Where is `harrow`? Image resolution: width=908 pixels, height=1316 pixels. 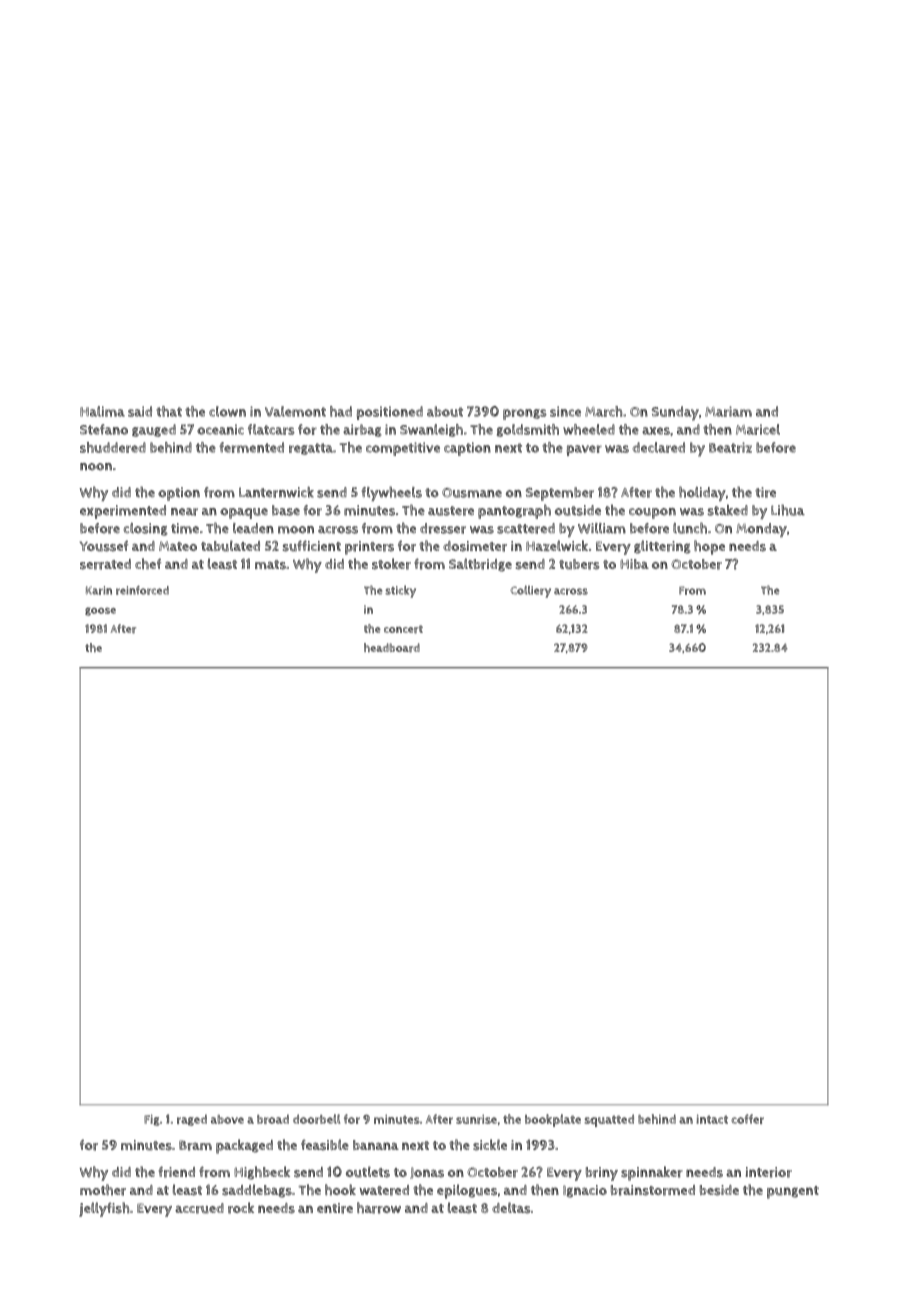 harrow is located at coordinates (379, 1208).
